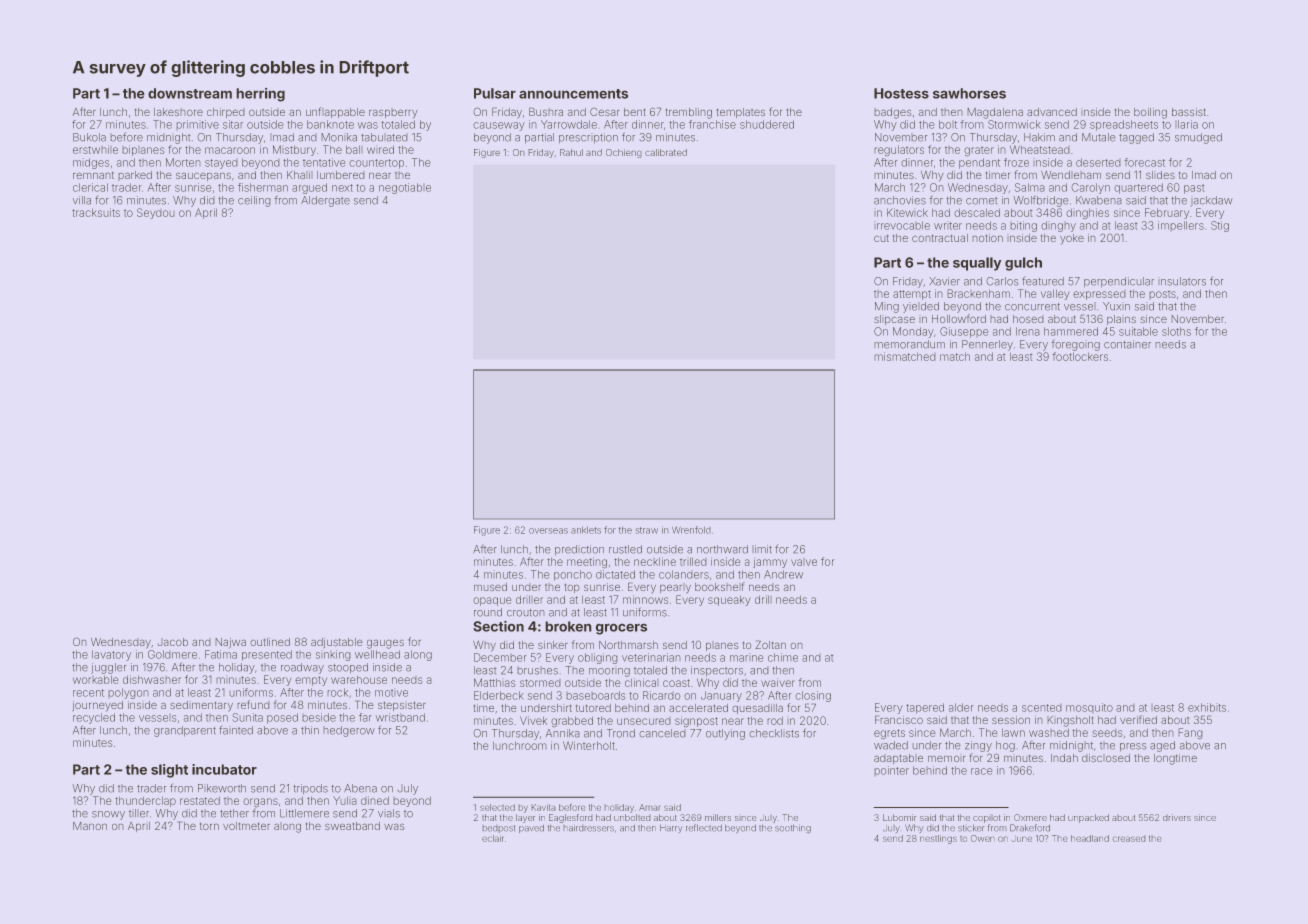  I want to click on Hostess, so click(901, 93).
